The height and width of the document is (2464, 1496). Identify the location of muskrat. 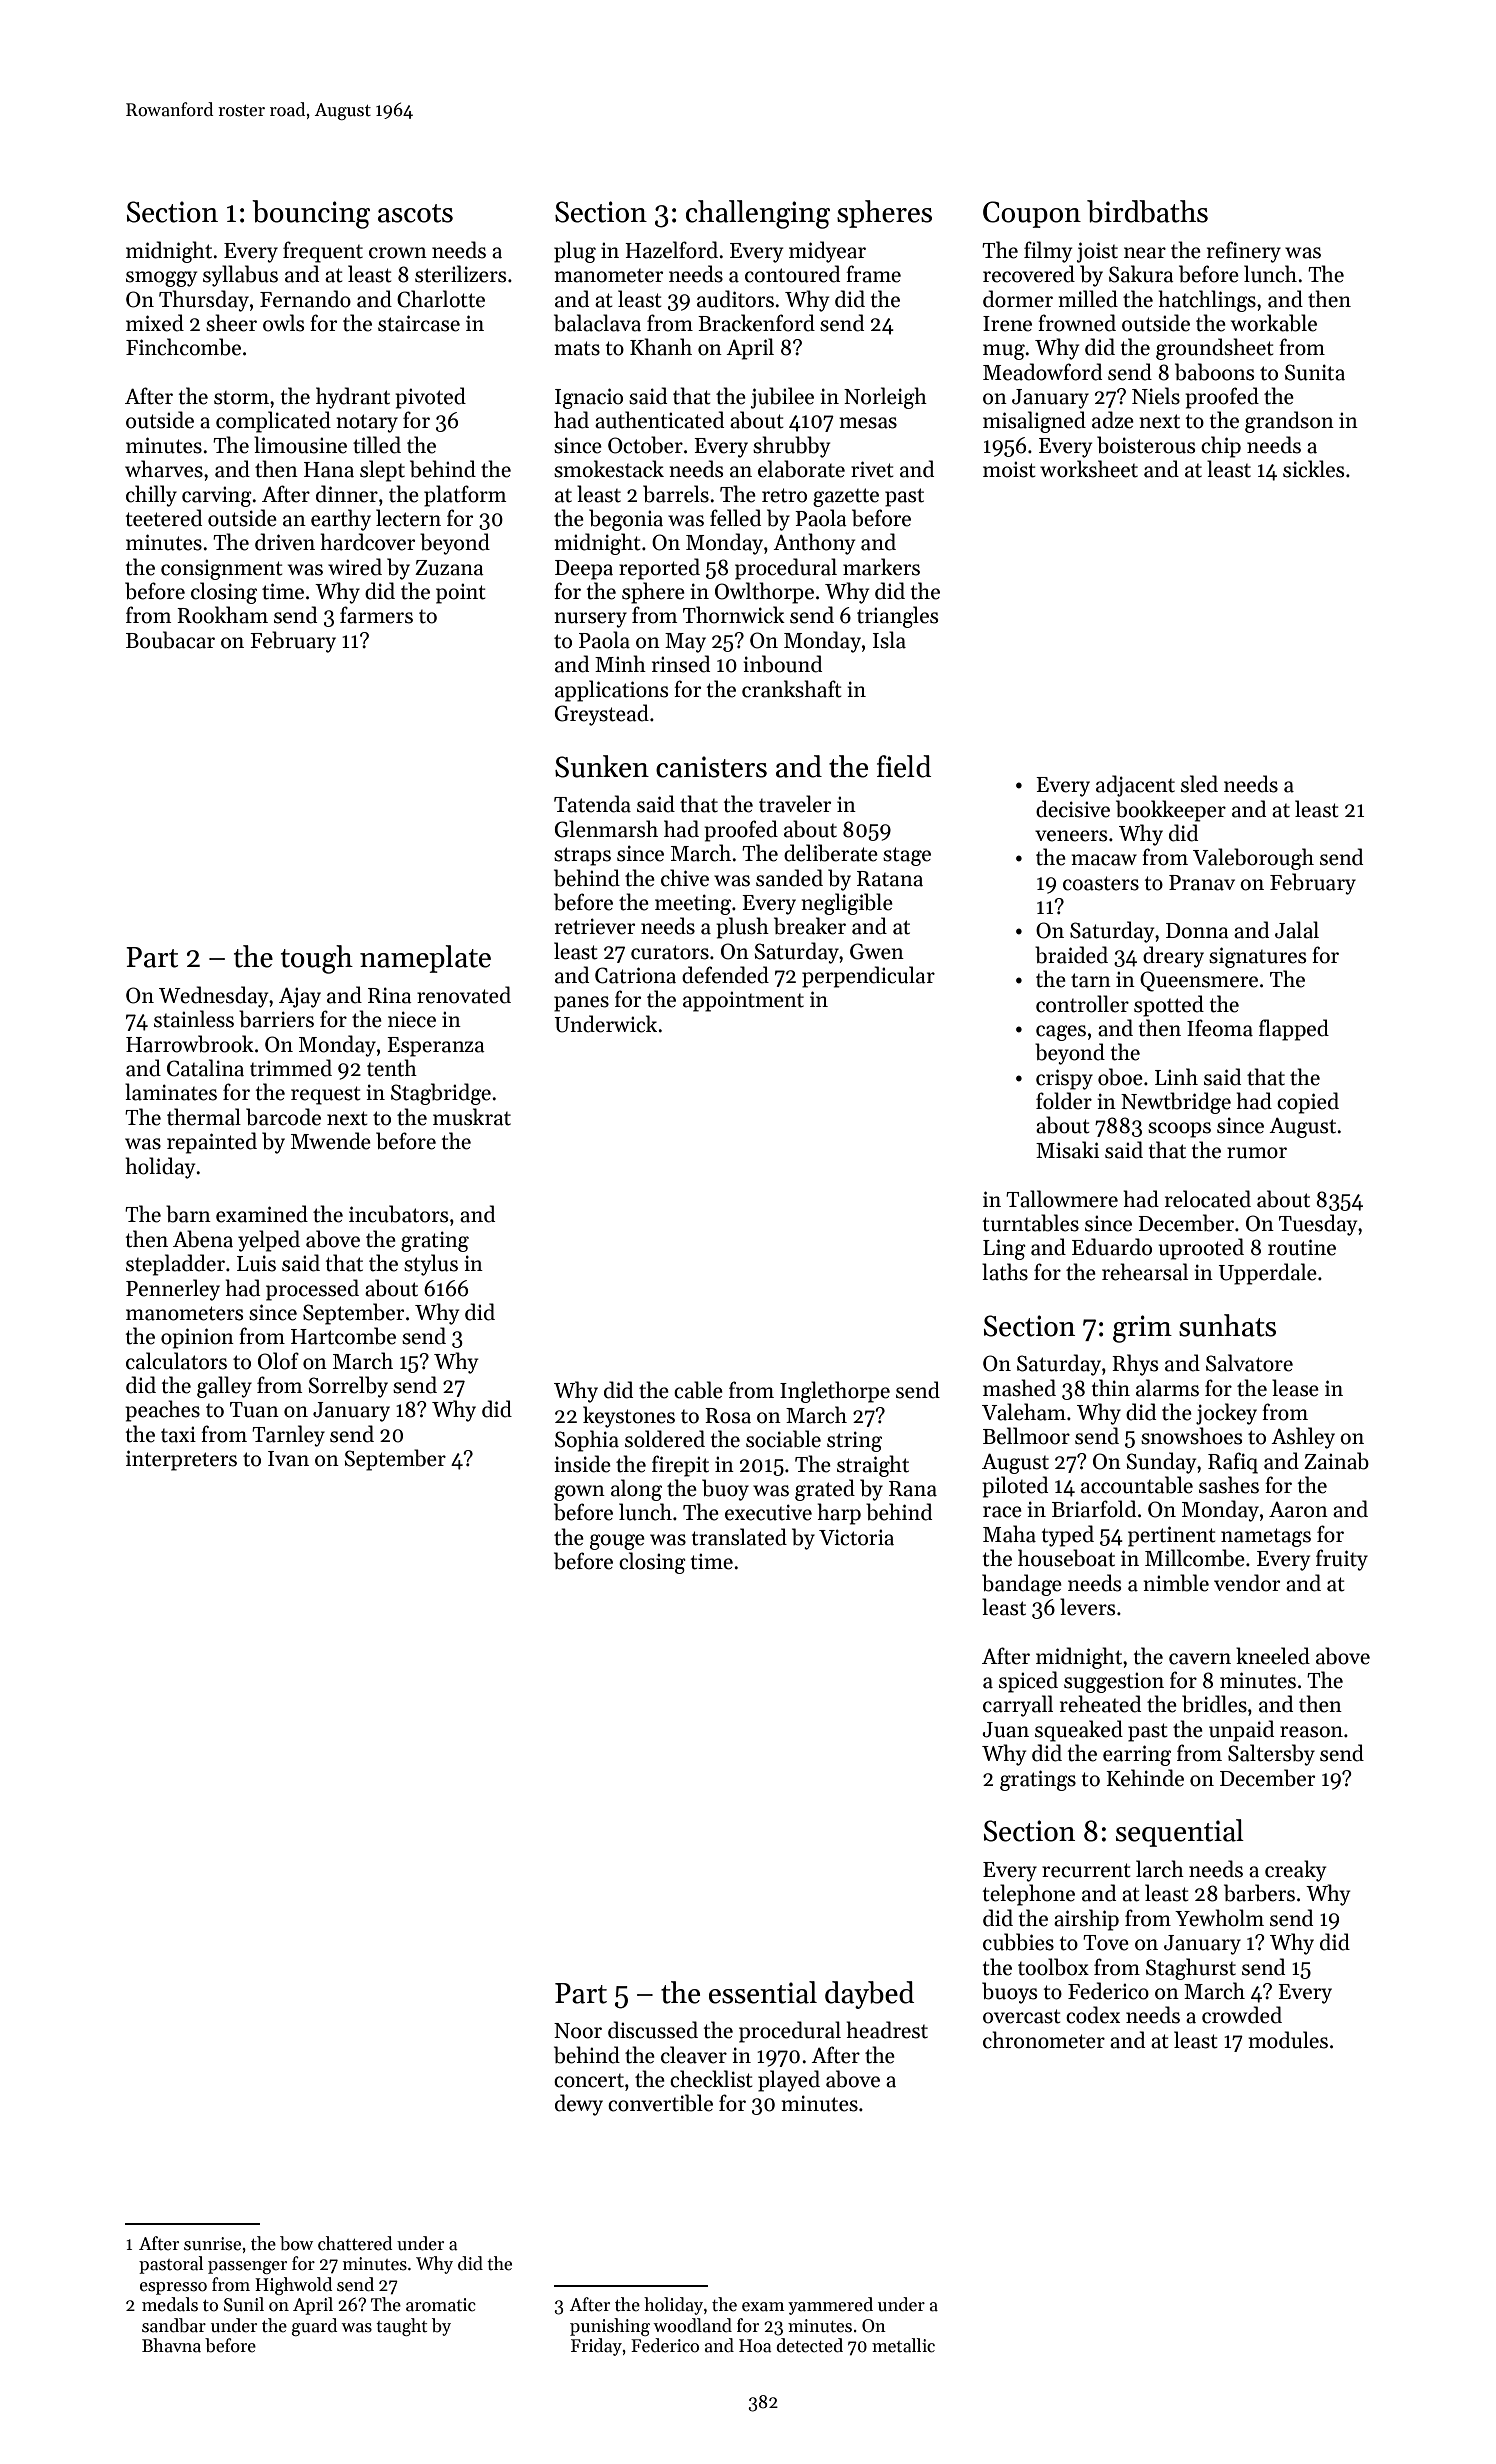
(472, 1117).
